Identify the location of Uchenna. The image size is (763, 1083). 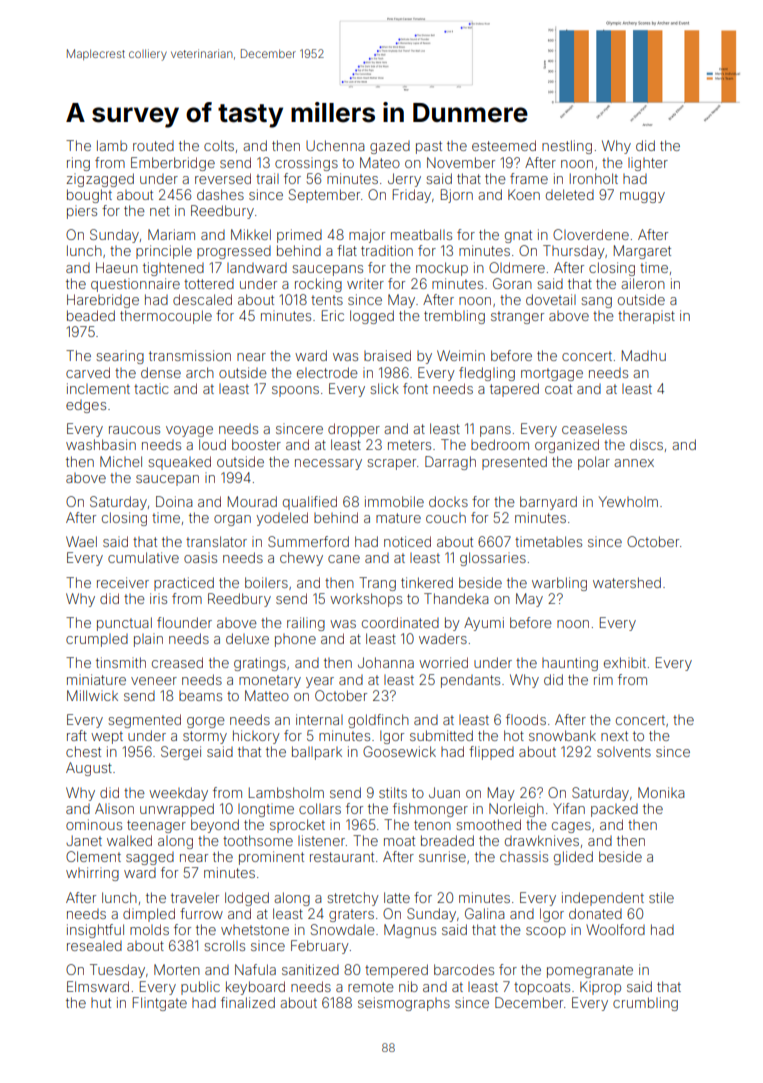
(335, 145).
